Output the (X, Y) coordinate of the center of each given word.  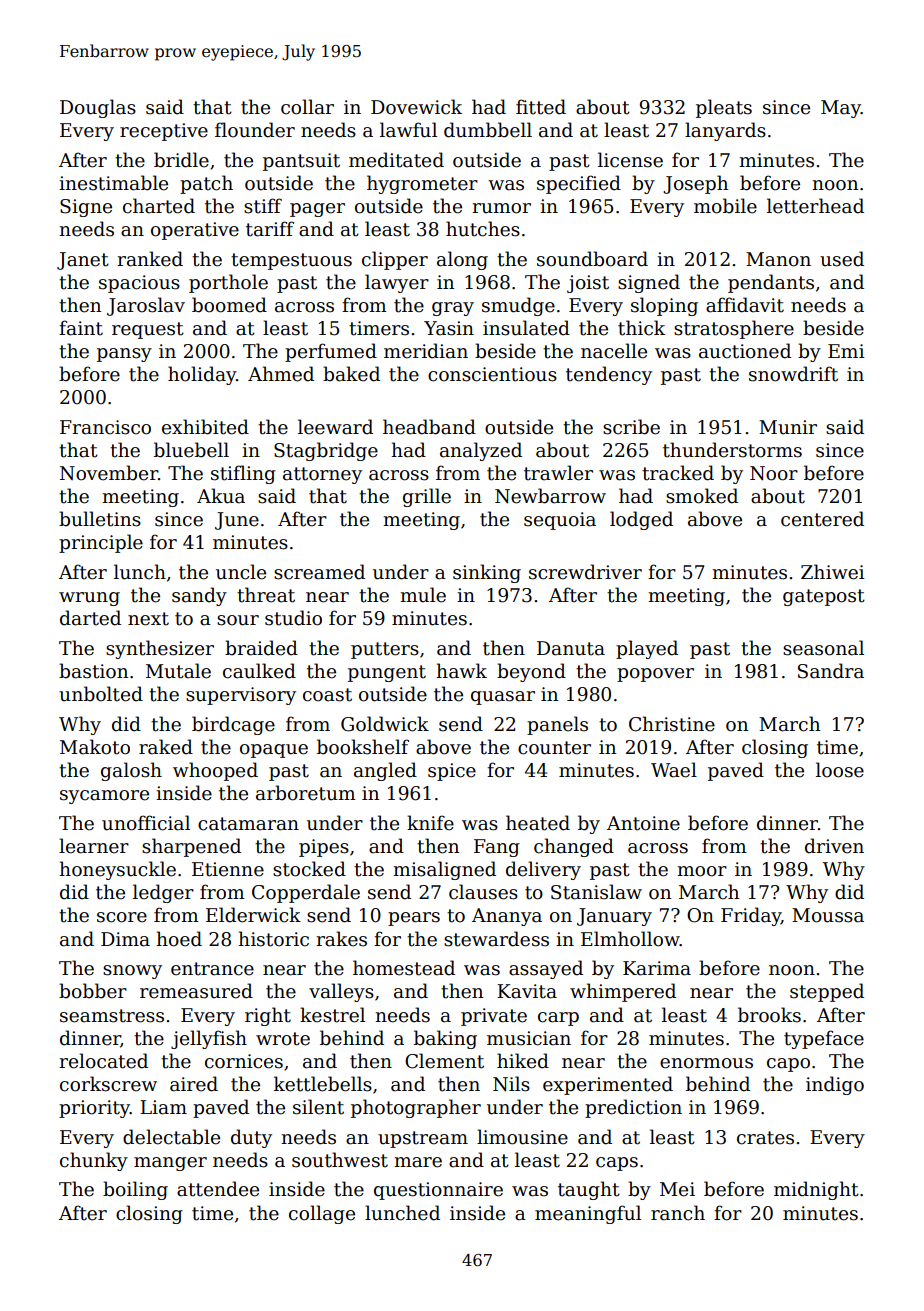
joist (588, 284)
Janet (83, 261)
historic (273, 939)
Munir (788, 427)
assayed (546, 969)
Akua (221, 496)
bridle (181, 160)
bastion (93, 671)
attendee (218, 1189)
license (630, 160)
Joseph (695, 184)
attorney (322, 475)
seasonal (823, 648)
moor (702, 871)
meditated (396, 160)
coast (327, 695)
